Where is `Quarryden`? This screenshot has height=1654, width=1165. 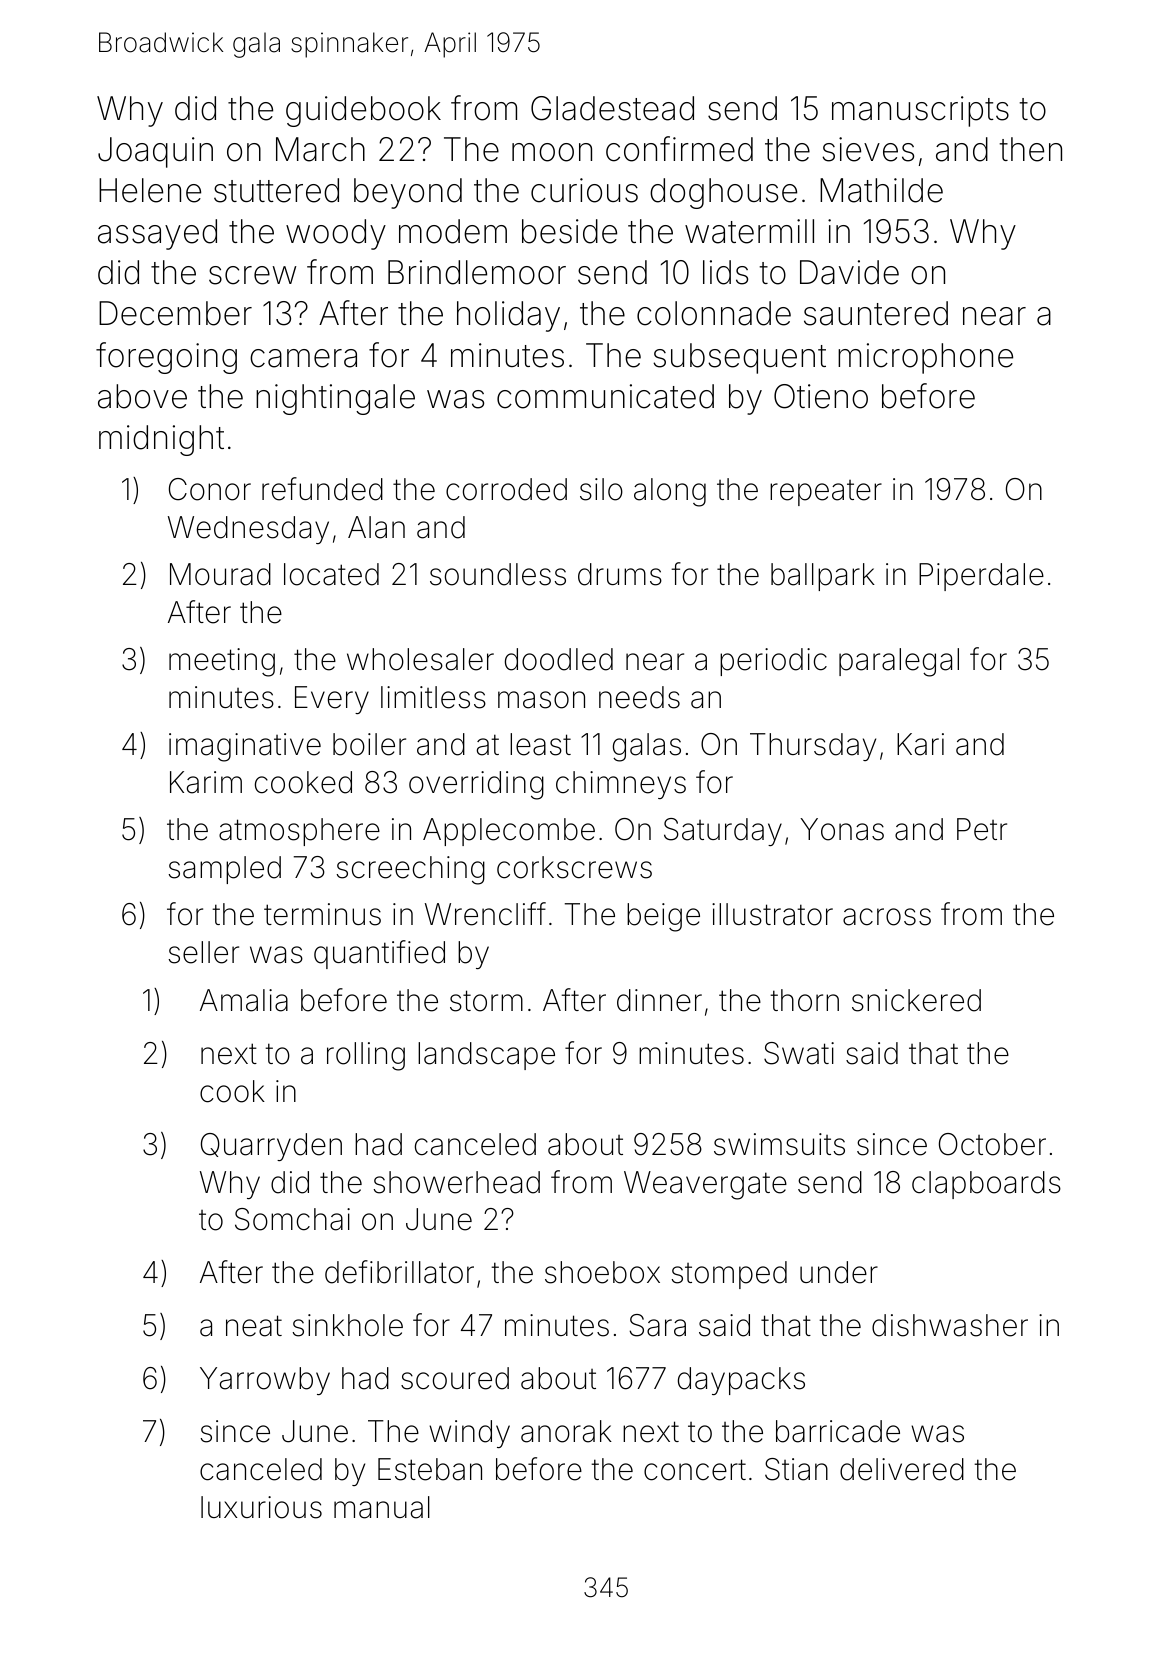
Quarryden is located at coordinates (271, 1147).
